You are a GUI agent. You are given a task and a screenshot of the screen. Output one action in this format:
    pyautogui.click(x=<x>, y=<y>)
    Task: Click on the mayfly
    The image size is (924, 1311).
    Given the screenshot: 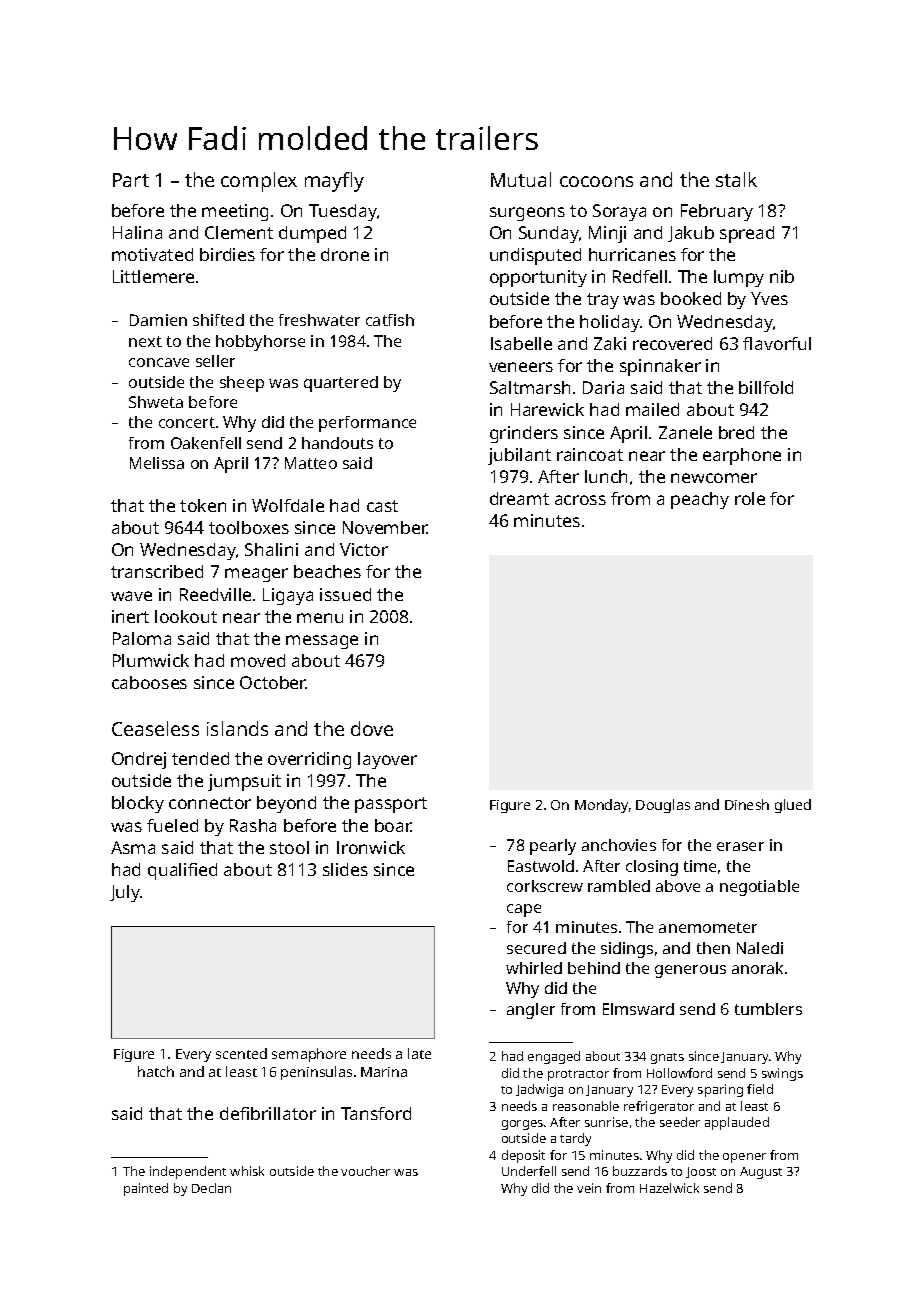 What is the action you would take?
    pyautogui.click(x=334, y=182)
